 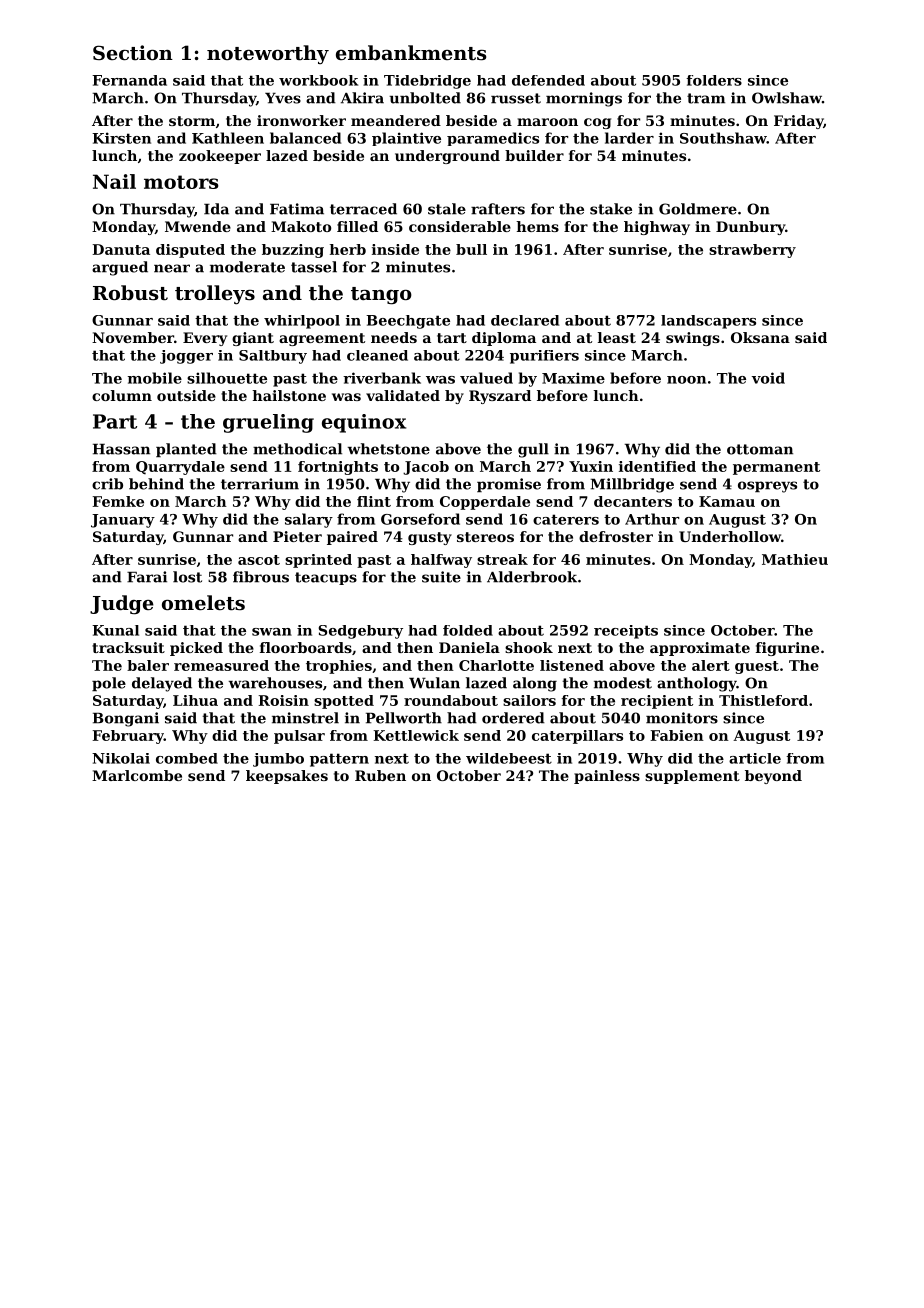 What do you see at coordinates (708, 322) in the screenshot?
I see `landscapers` at bounding box center [708, 322].
